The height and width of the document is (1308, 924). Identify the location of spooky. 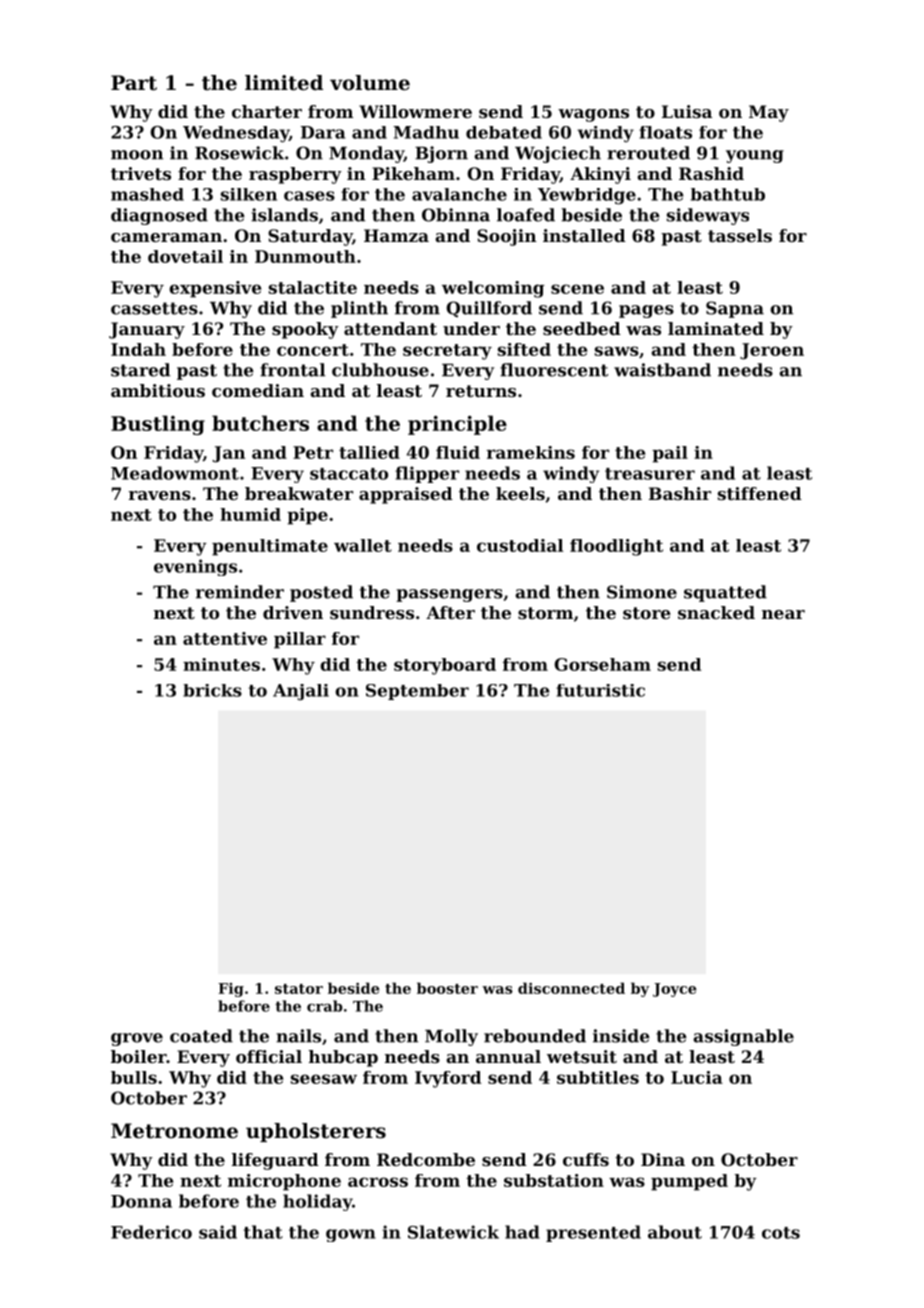
(305, 330).
